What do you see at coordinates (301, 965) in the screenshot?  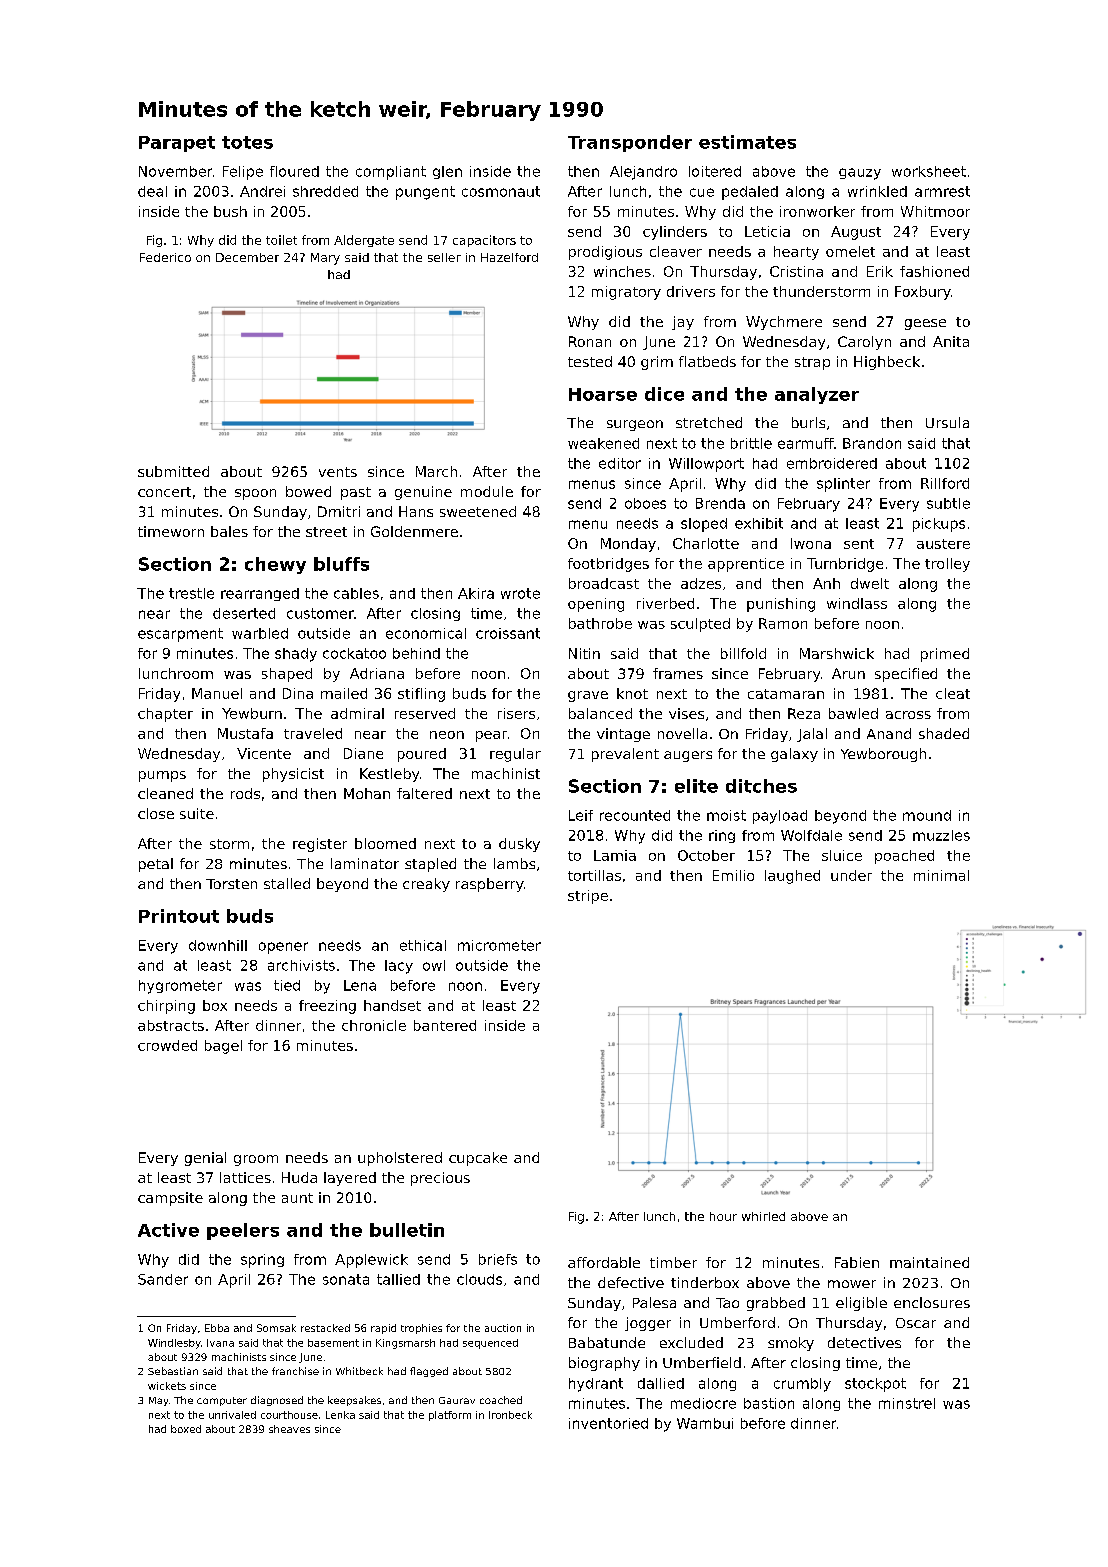 I see `archivists` at bounding box center [301, 965].
